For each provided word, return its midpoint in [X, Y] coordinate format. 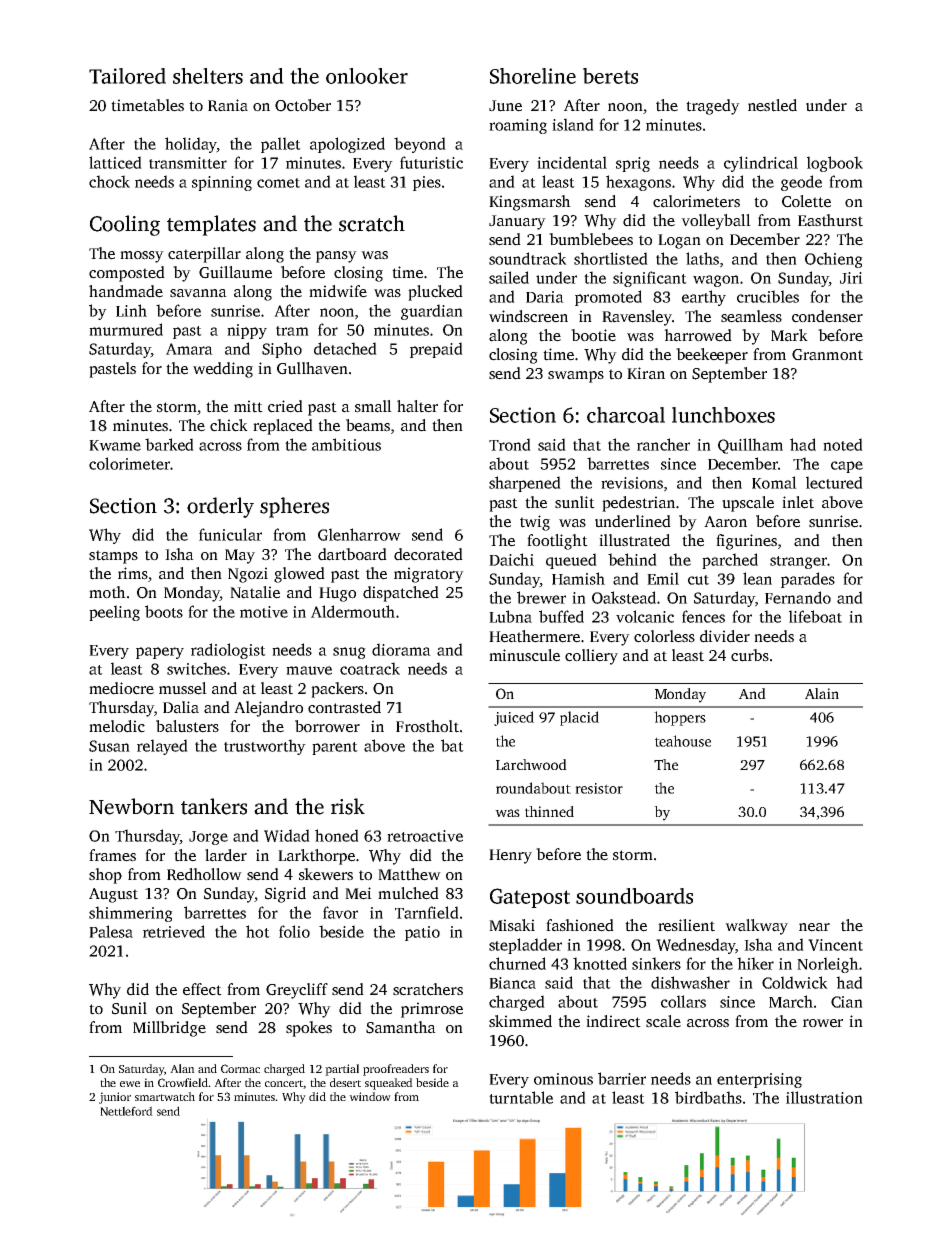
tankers [214, 806]
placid [579, 718]
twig [535, 523]
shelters [208, 76]
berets [610, 76]
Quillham [750, 446]
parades [808, 580]
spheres [294, 507]
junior [115, 1098]
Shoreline [533, 76]
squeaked [389, 1084]
